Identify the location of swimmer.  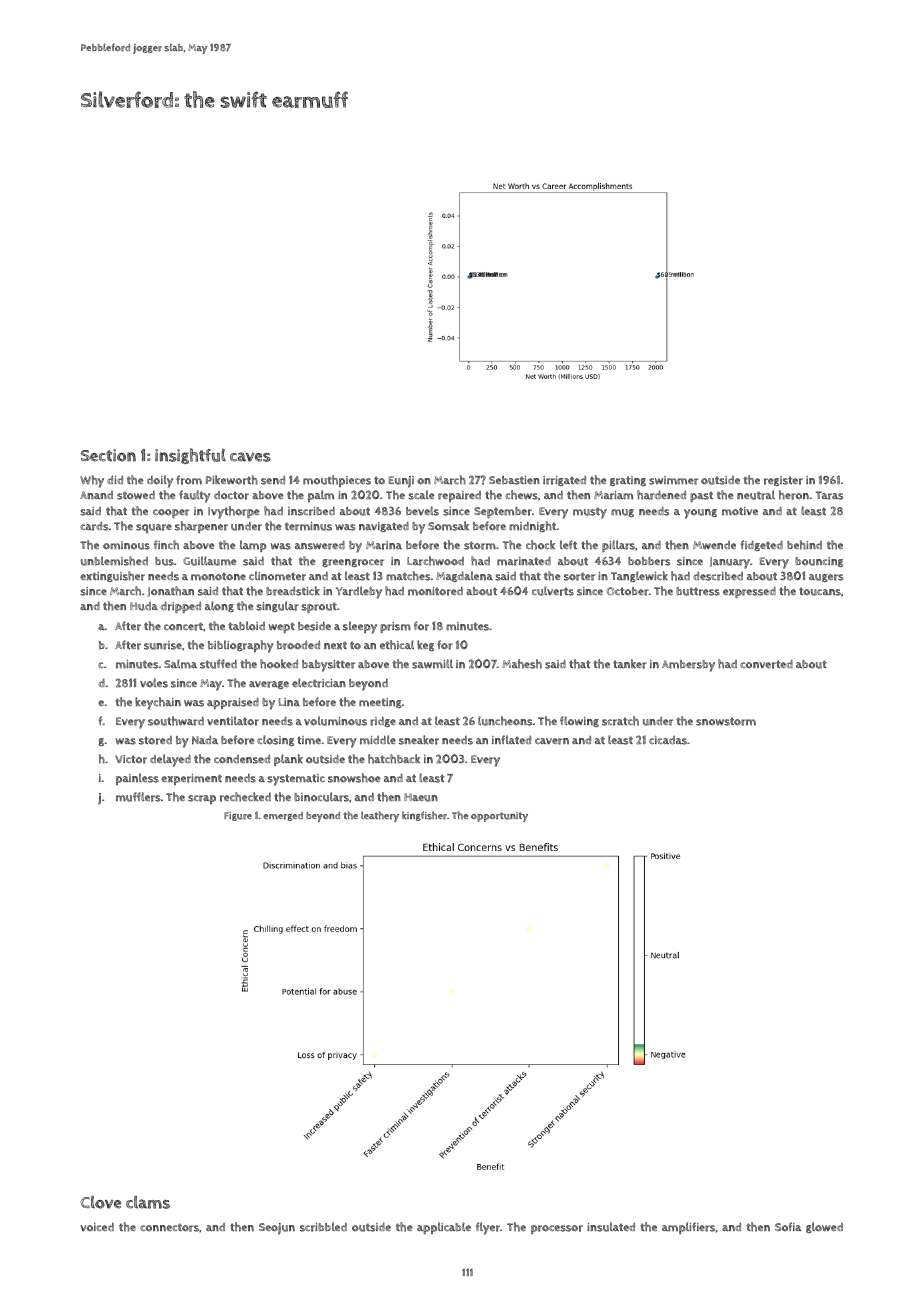
(673, 480).
